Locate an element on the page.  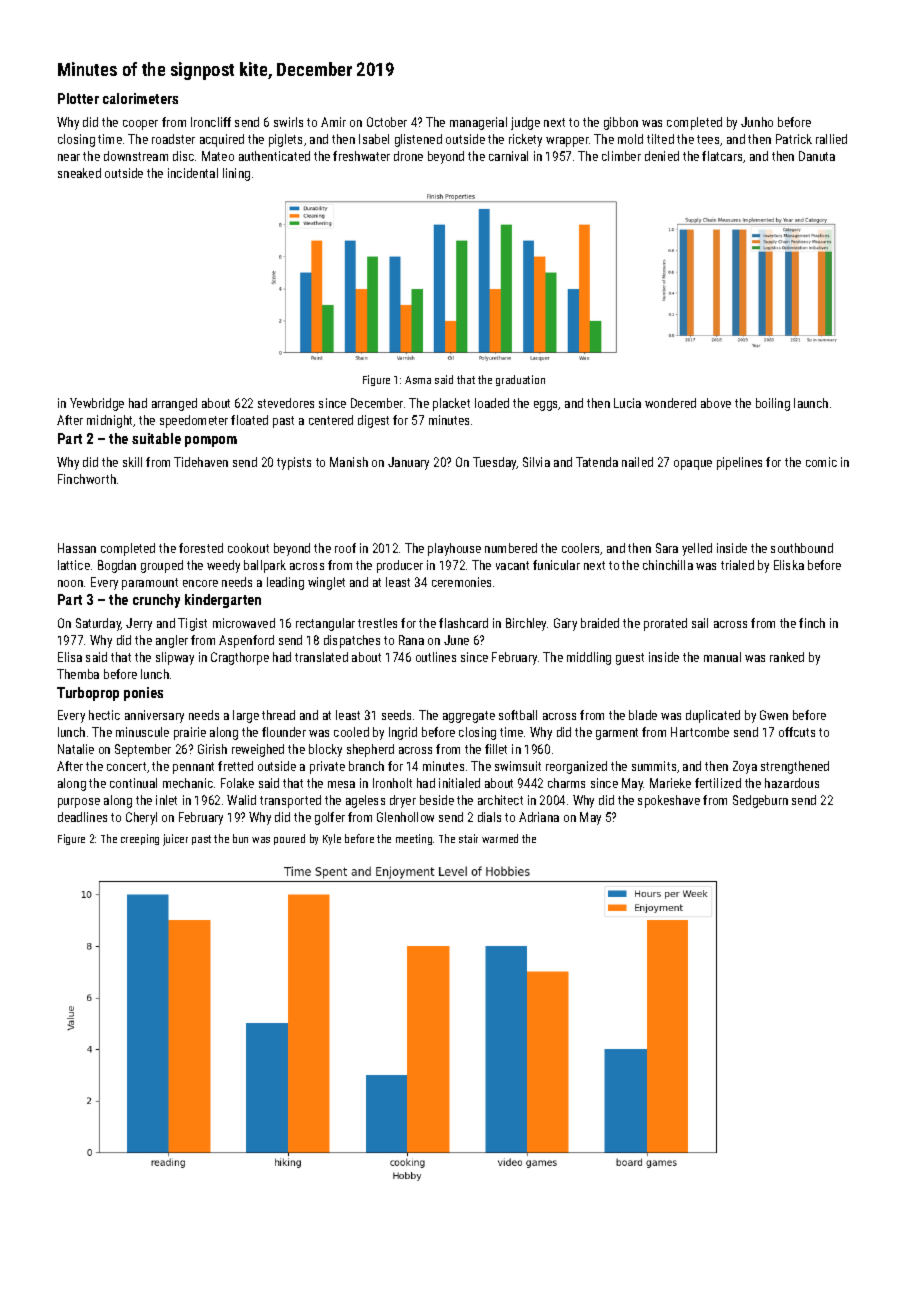
seeds is located at coordinates (396, 715).
